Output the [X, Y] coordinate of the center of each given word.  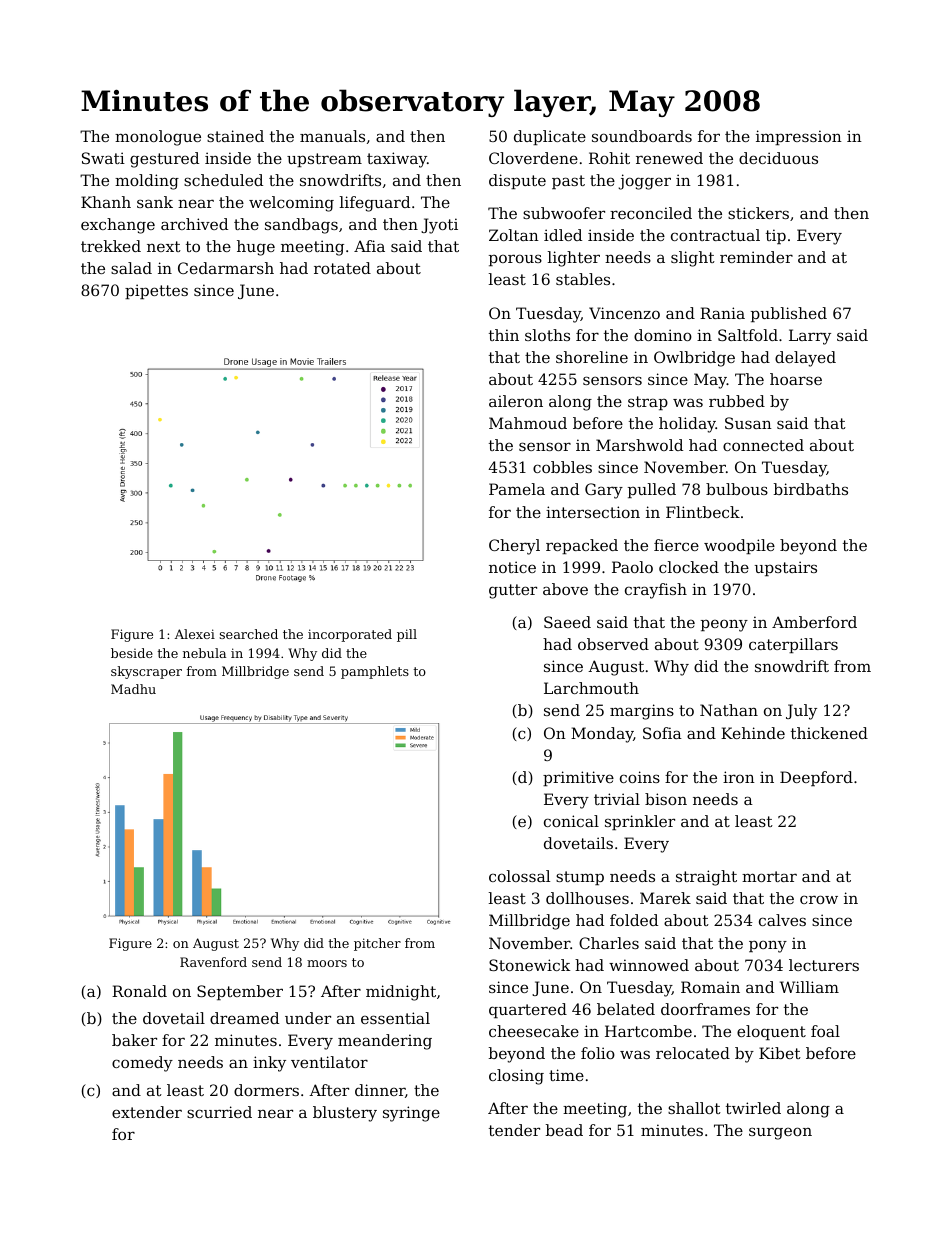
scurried [219, 1112]
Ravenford [213, 962]
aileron [516, 401]
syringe [411, 1114]
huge [256, 248]
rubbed [737, 401]
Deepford [816, 778]
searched [249, 634]
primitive [578, 778]
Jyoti [439, 226]
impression [799, 137]
